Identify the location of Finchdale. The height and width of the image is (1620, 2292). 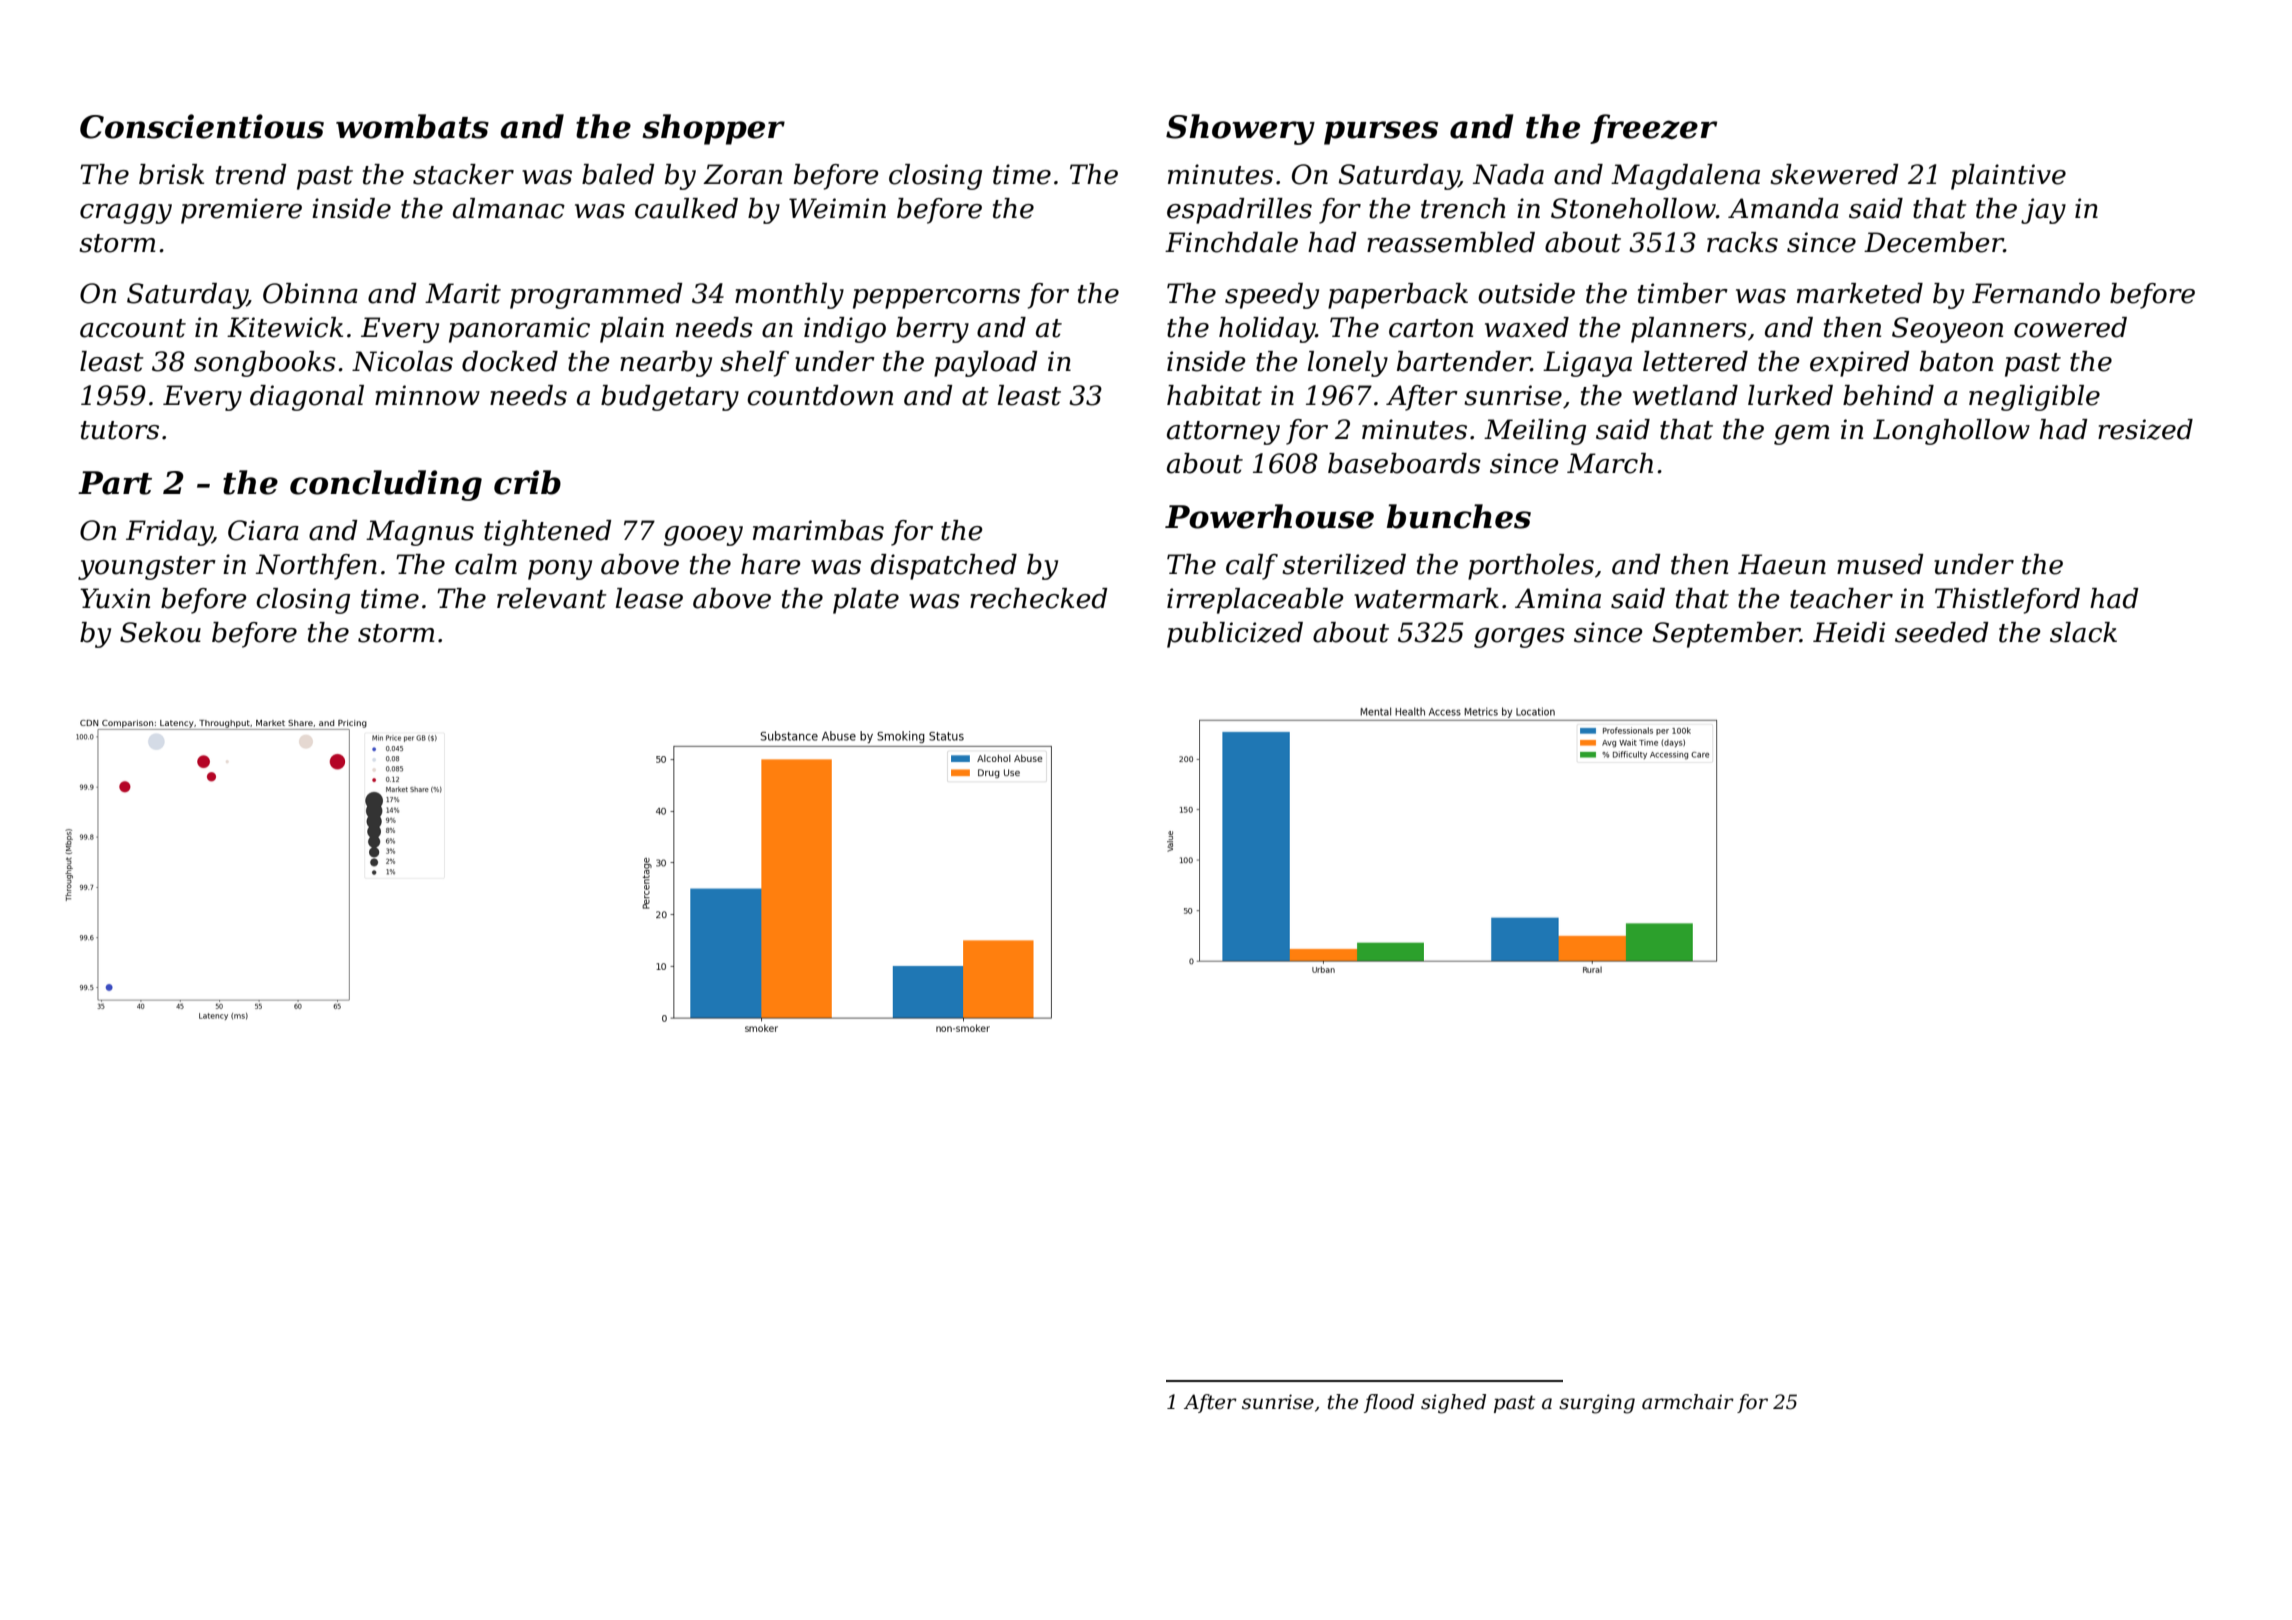
(1231, 242).
